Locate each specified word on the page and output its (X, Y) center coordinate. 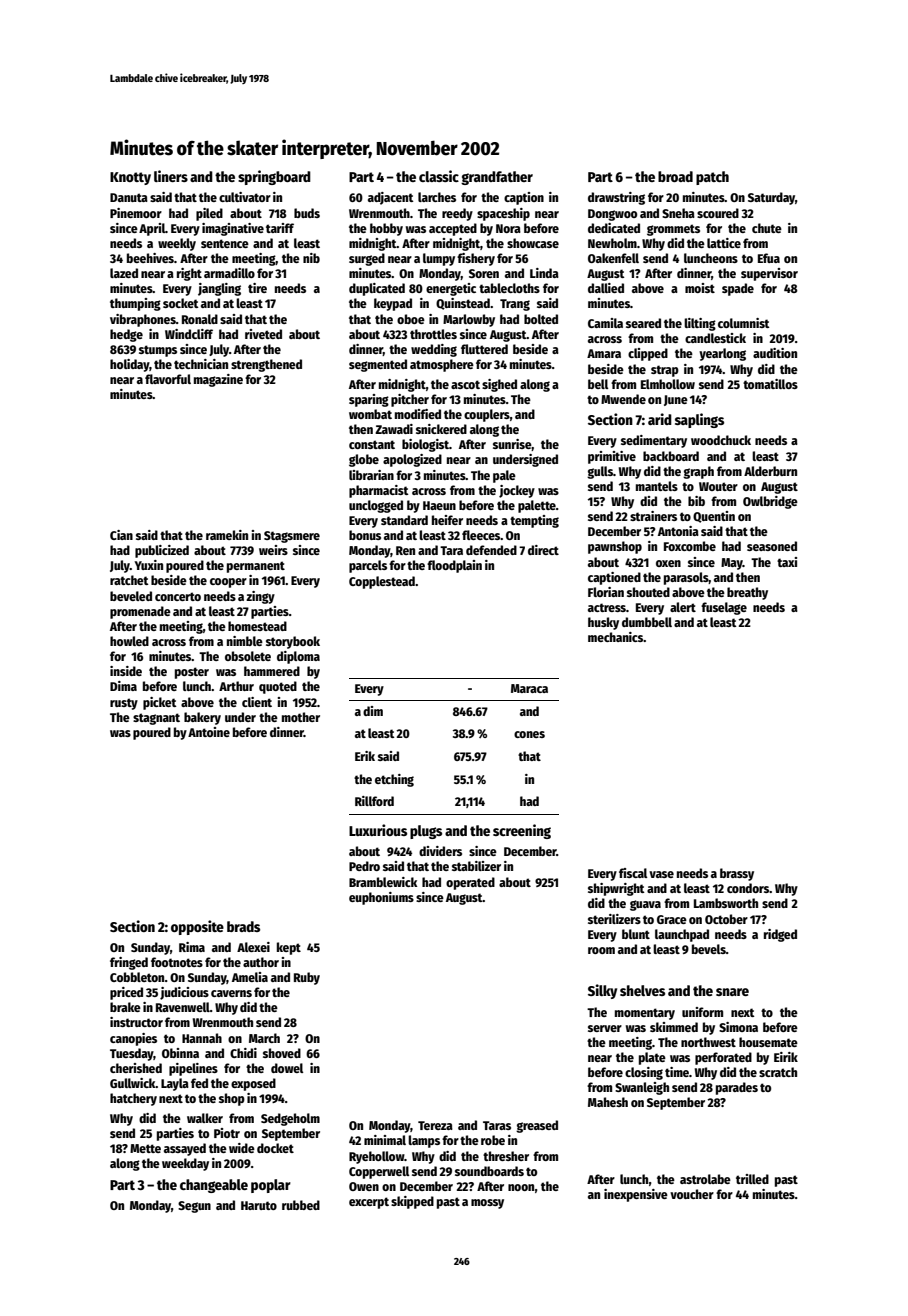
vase (661, 874)
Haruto (259, 1205)
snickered (441, 429)
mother (301, 717)
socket (181, 303)
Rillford (374, 801)
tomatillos (770, 384)
